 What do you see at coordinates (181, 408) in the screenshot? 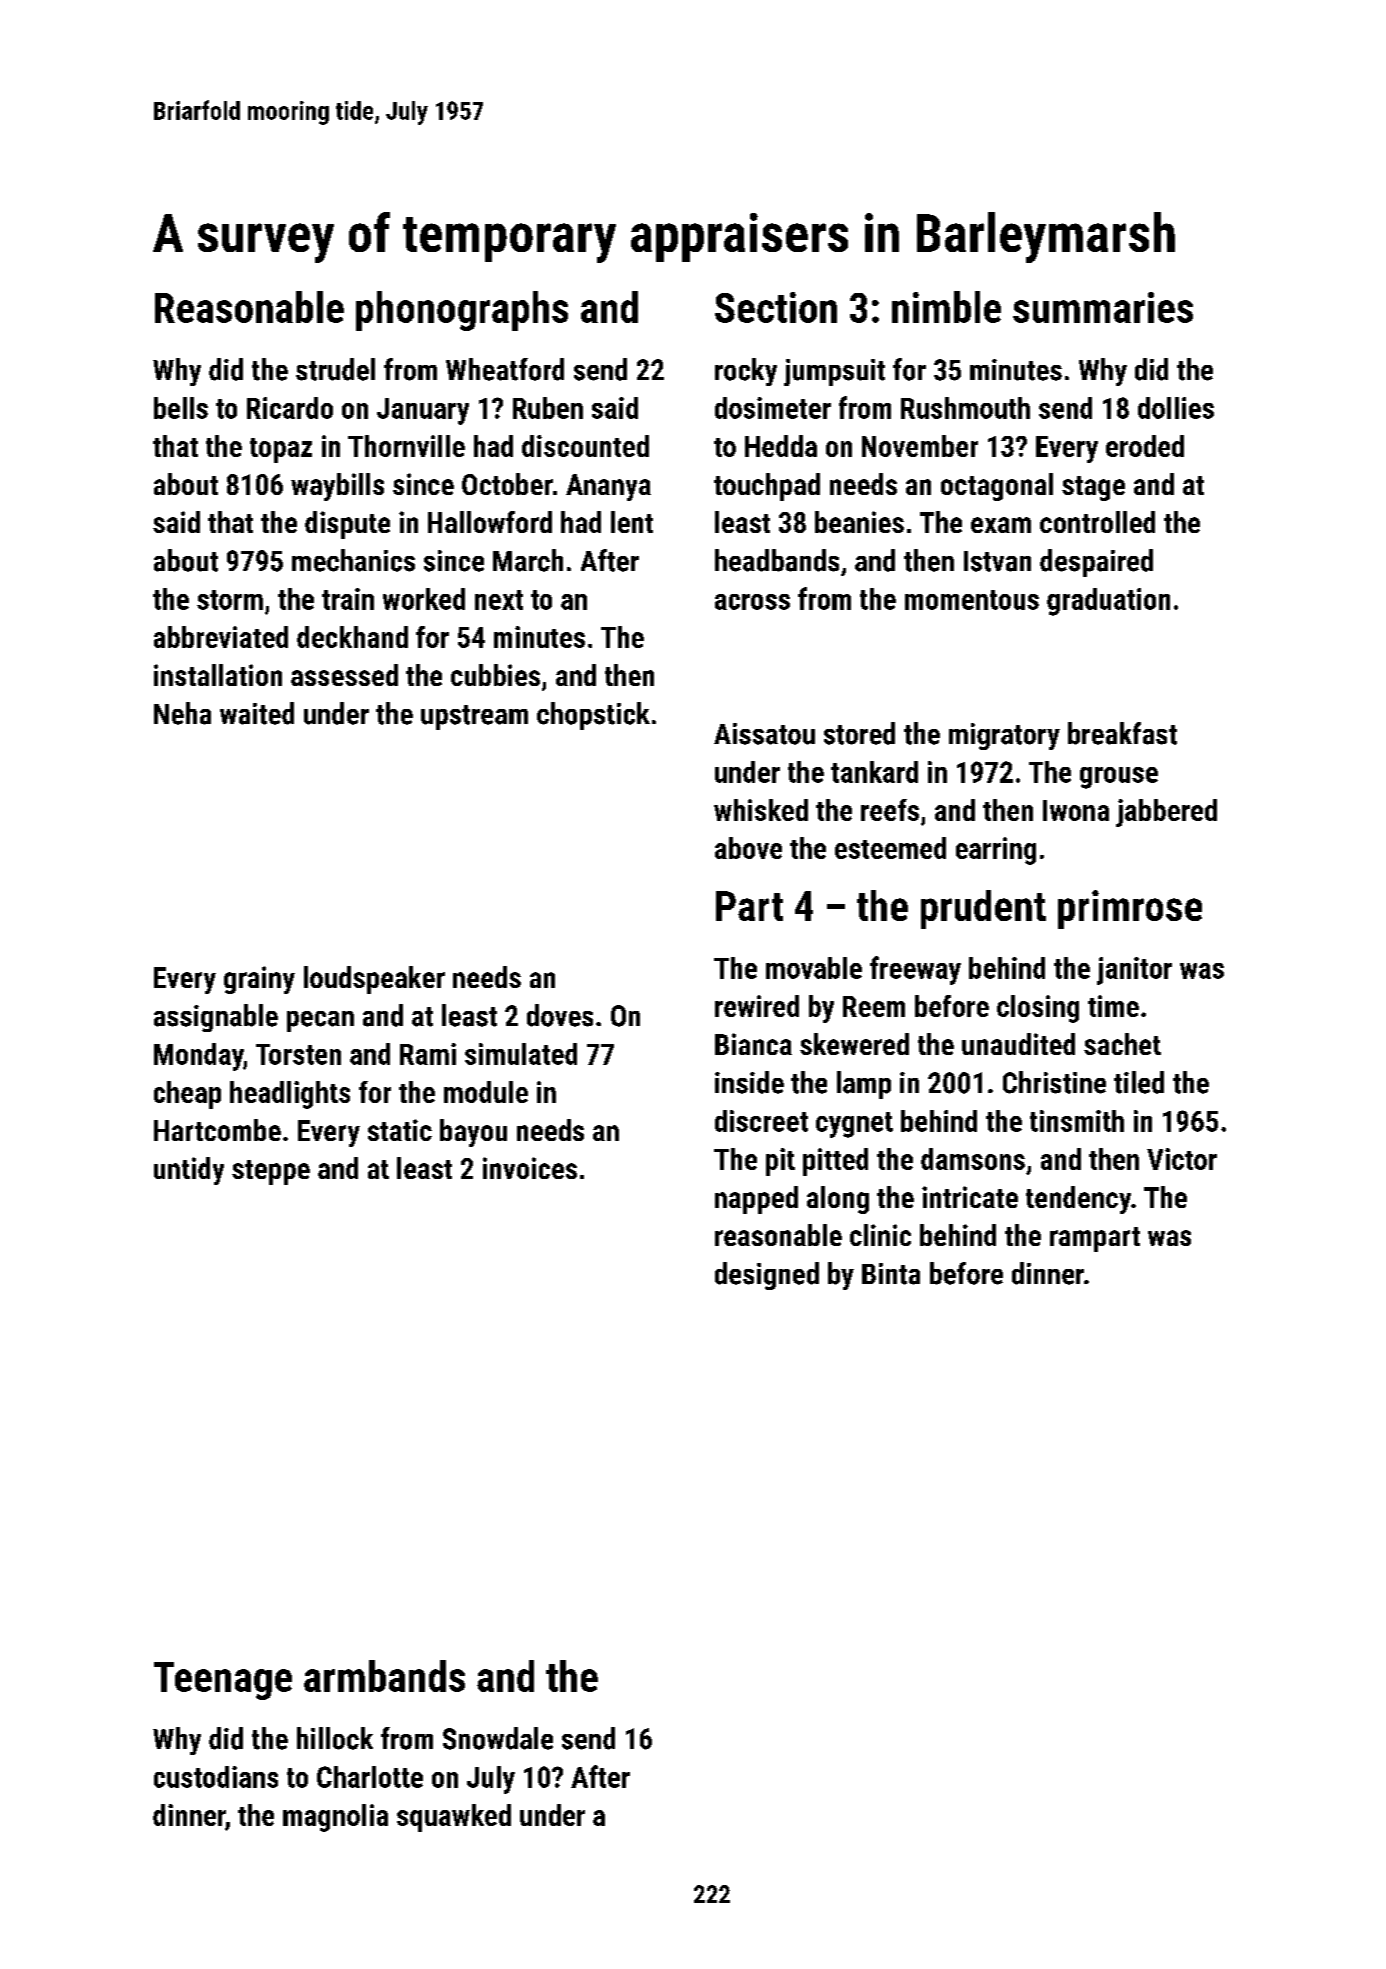
I see `bells` at bounding box center [181, 408].
